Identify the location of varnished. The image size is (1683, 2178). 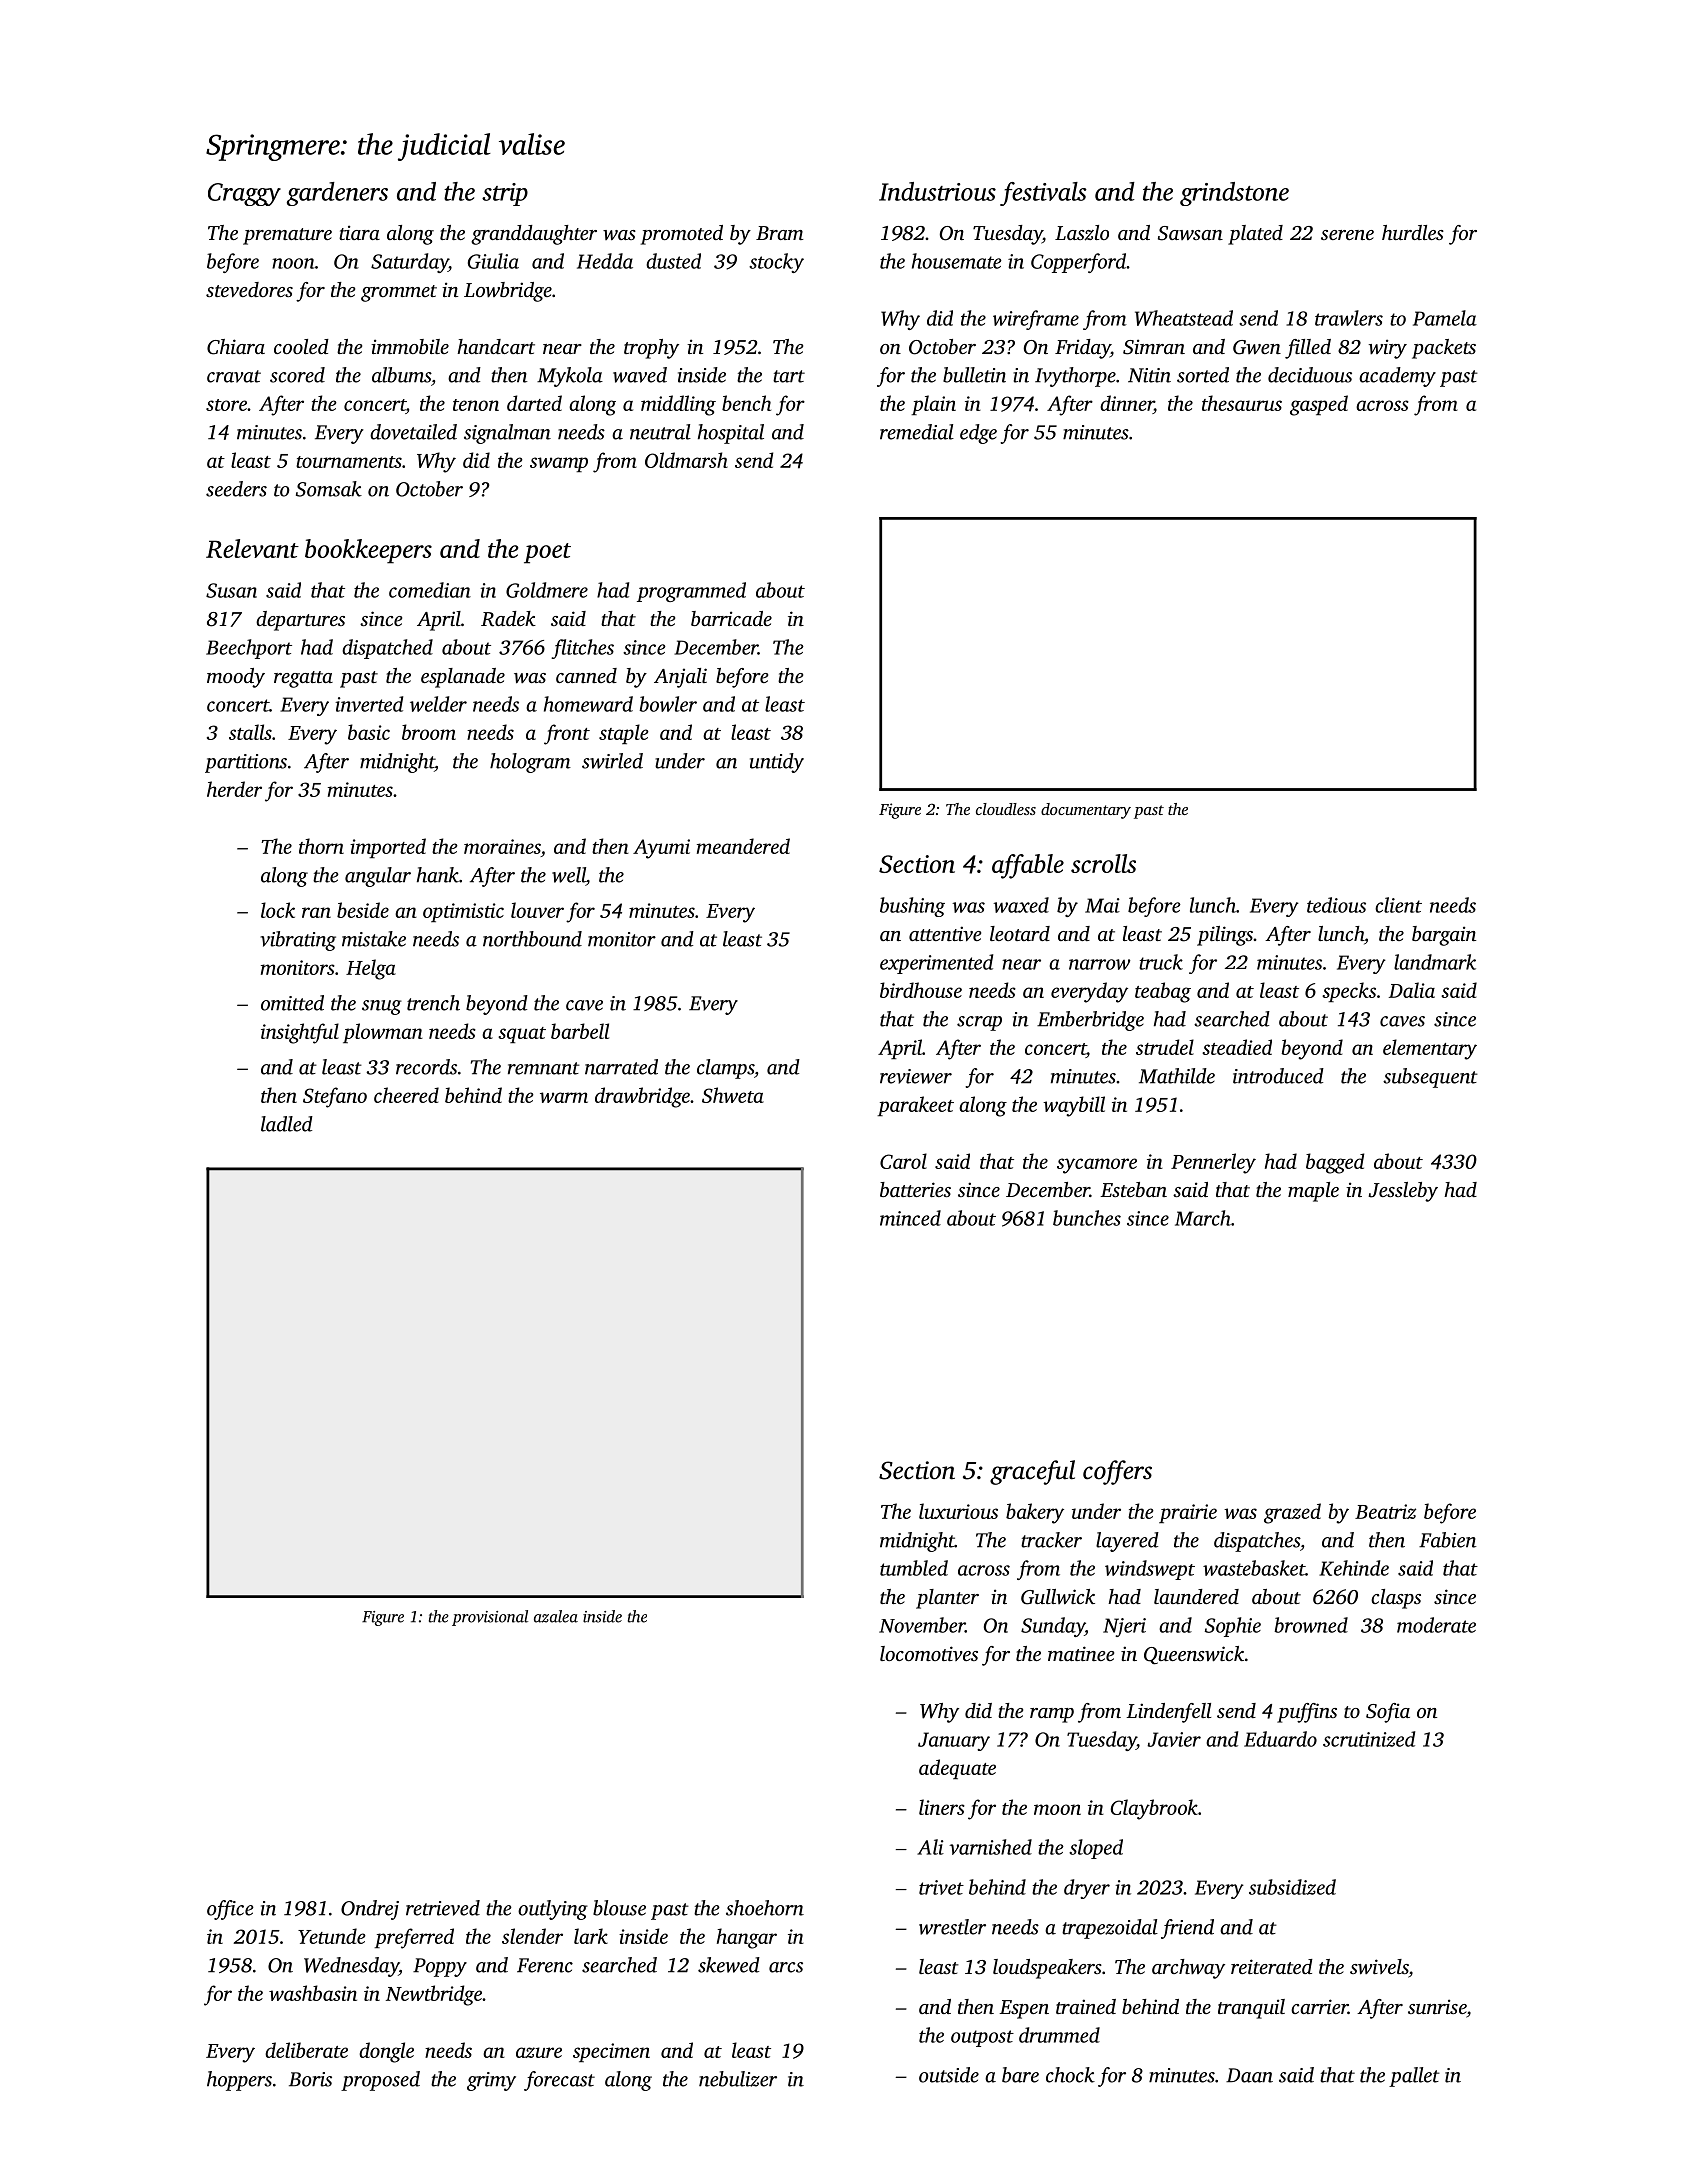
(990, 1847).
